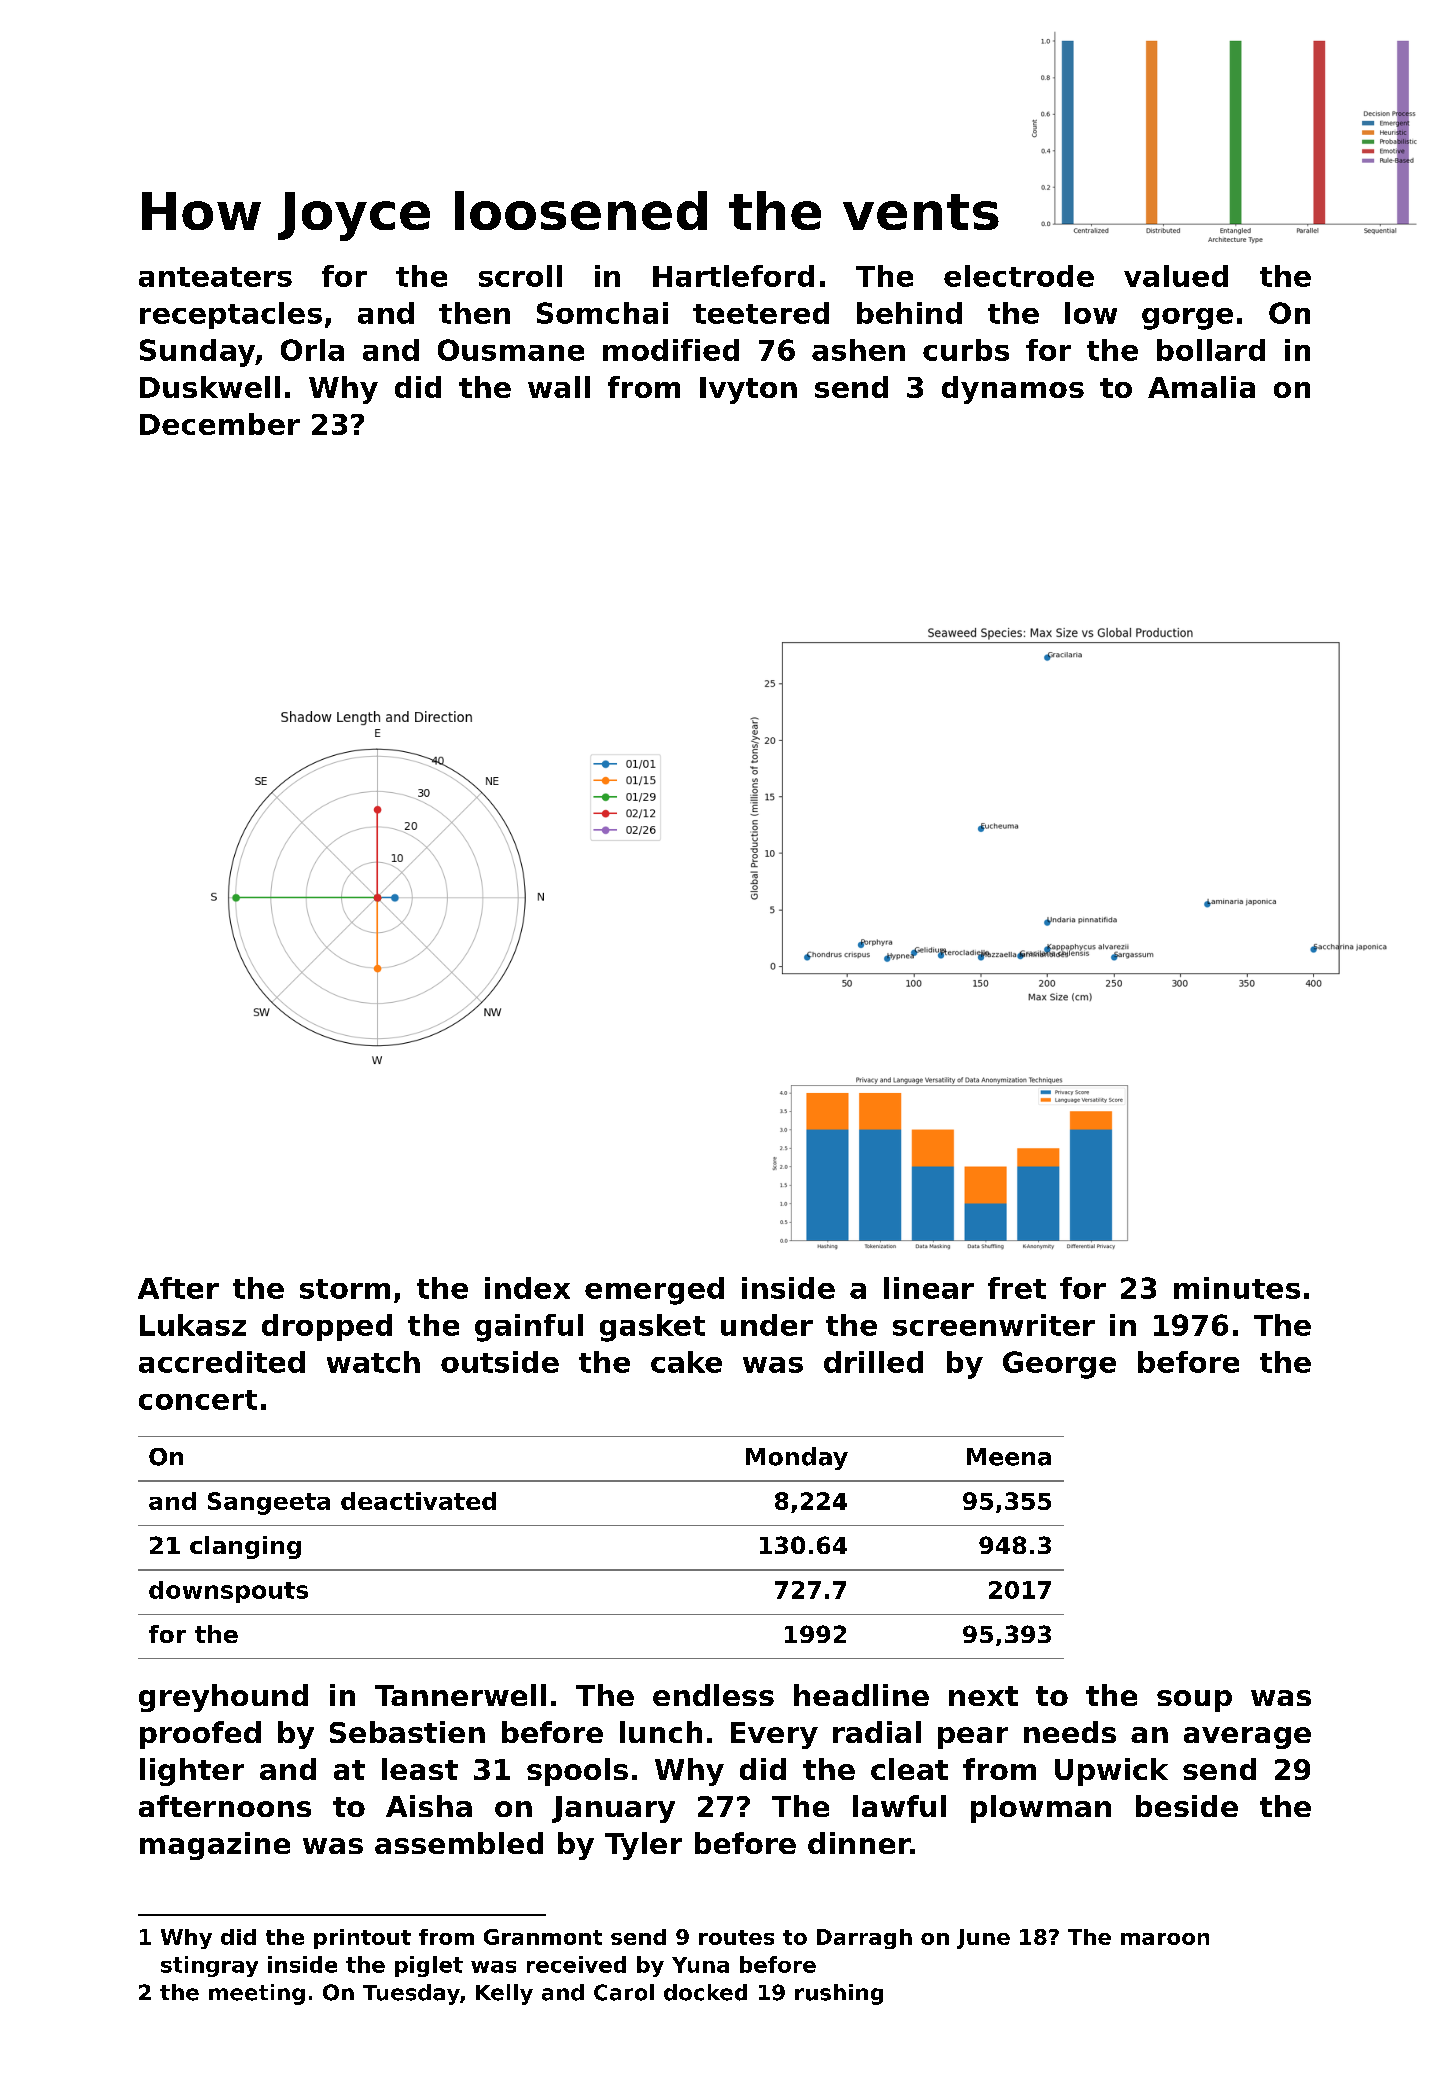 This document has height=2100, width=1450. I want to click on received, so click(576, 1964).
